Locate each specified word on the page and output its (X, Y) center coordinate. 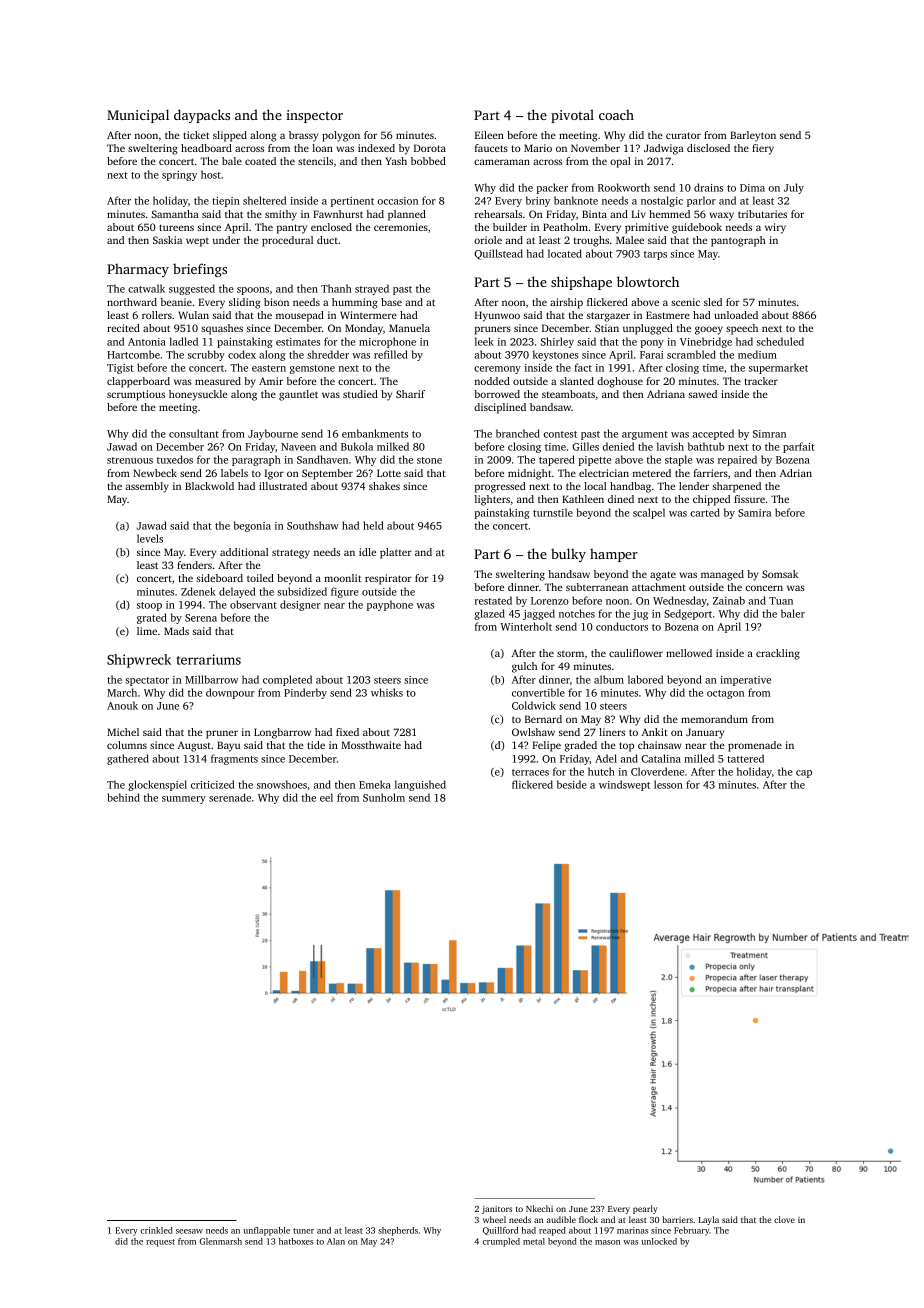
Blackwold (209, 486)
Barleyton (753, 136)
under (226, 240)
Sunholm (384, 797)
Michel (123, 732)
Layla (709, 1220)
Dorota (430, 148)
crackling (778, 654)
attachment (659, 587)
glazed (489, 614)
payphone (390, 605)
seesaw (189, 1231)
